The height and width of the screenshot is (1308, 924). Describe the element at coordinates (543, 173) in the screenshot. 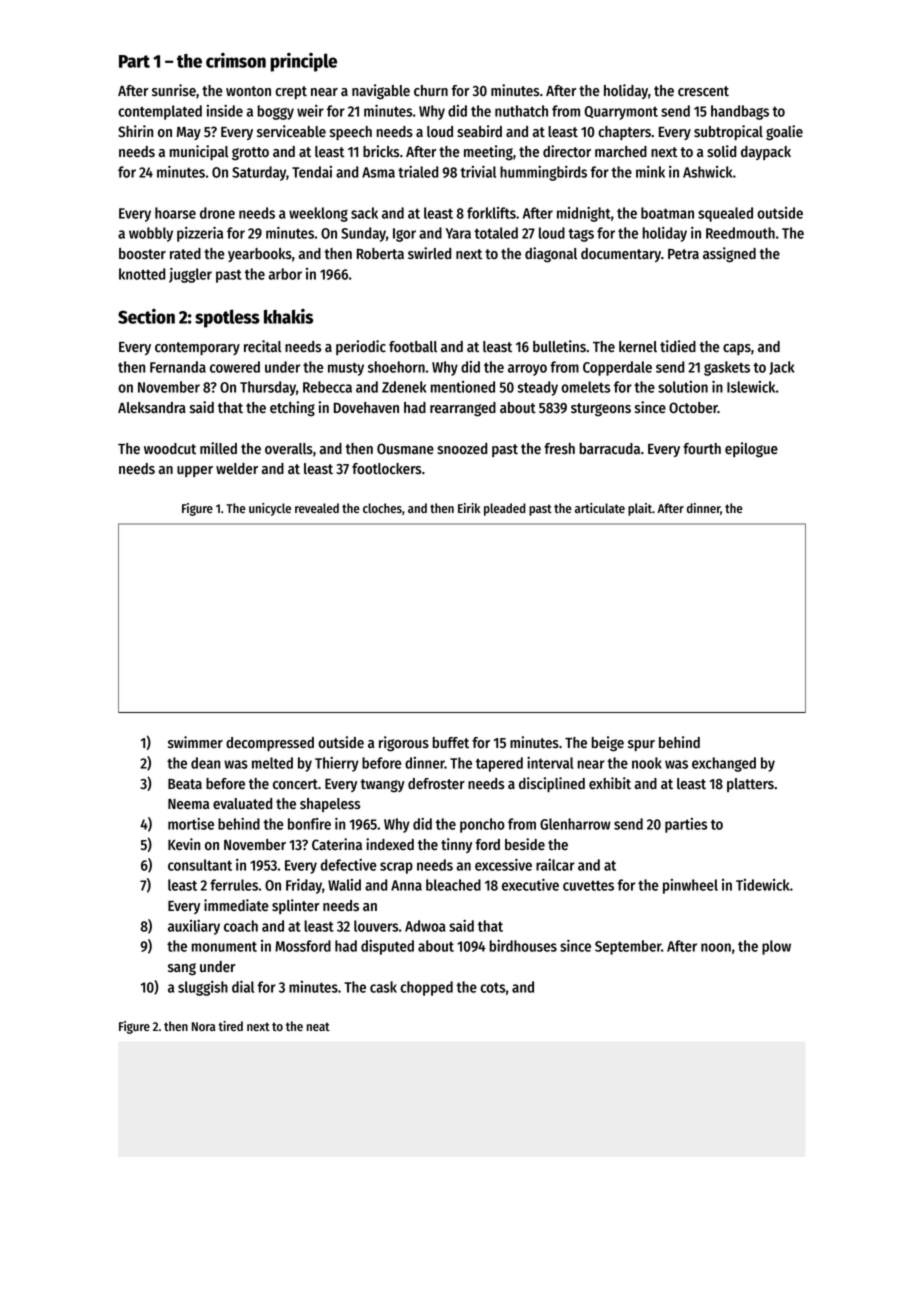

I see `hummingbirds` at that location.
